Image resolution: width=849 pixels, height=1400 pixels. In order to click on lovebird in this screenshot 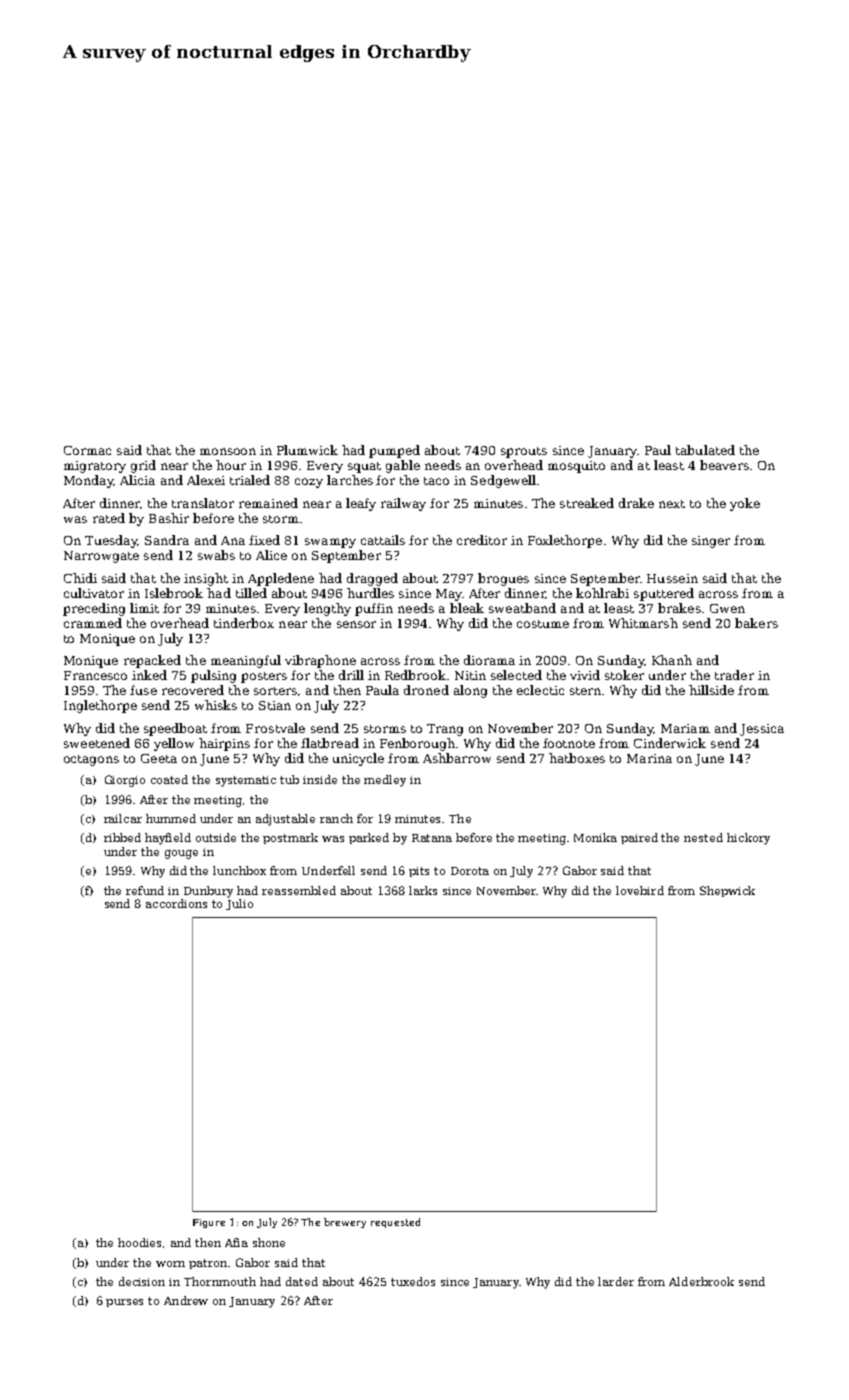, I will do `click(640, 890)`.
